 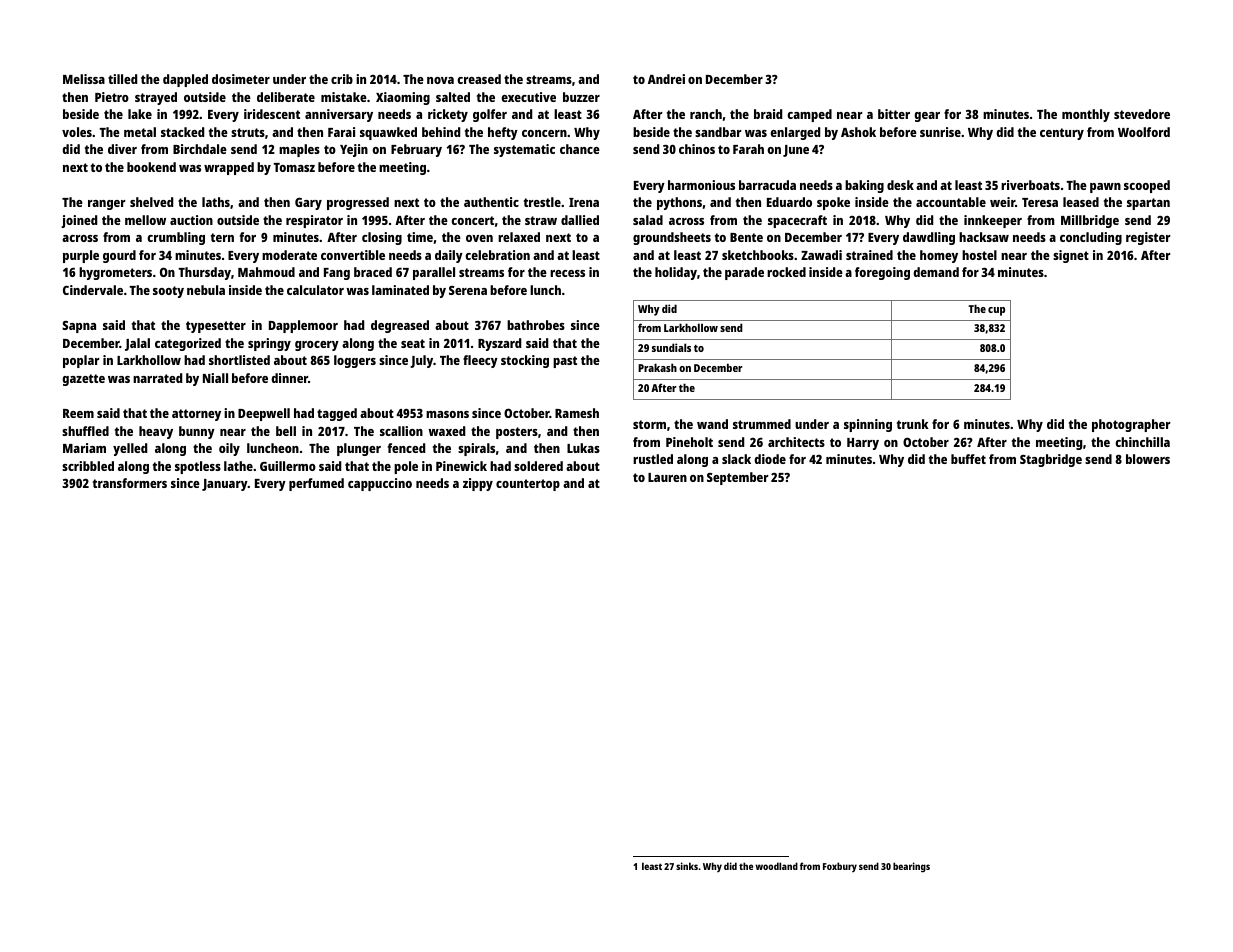 What do you see at coordinates (671, 347) in the screenshot?
I see `sundials` at bounding box center [671, 347].
